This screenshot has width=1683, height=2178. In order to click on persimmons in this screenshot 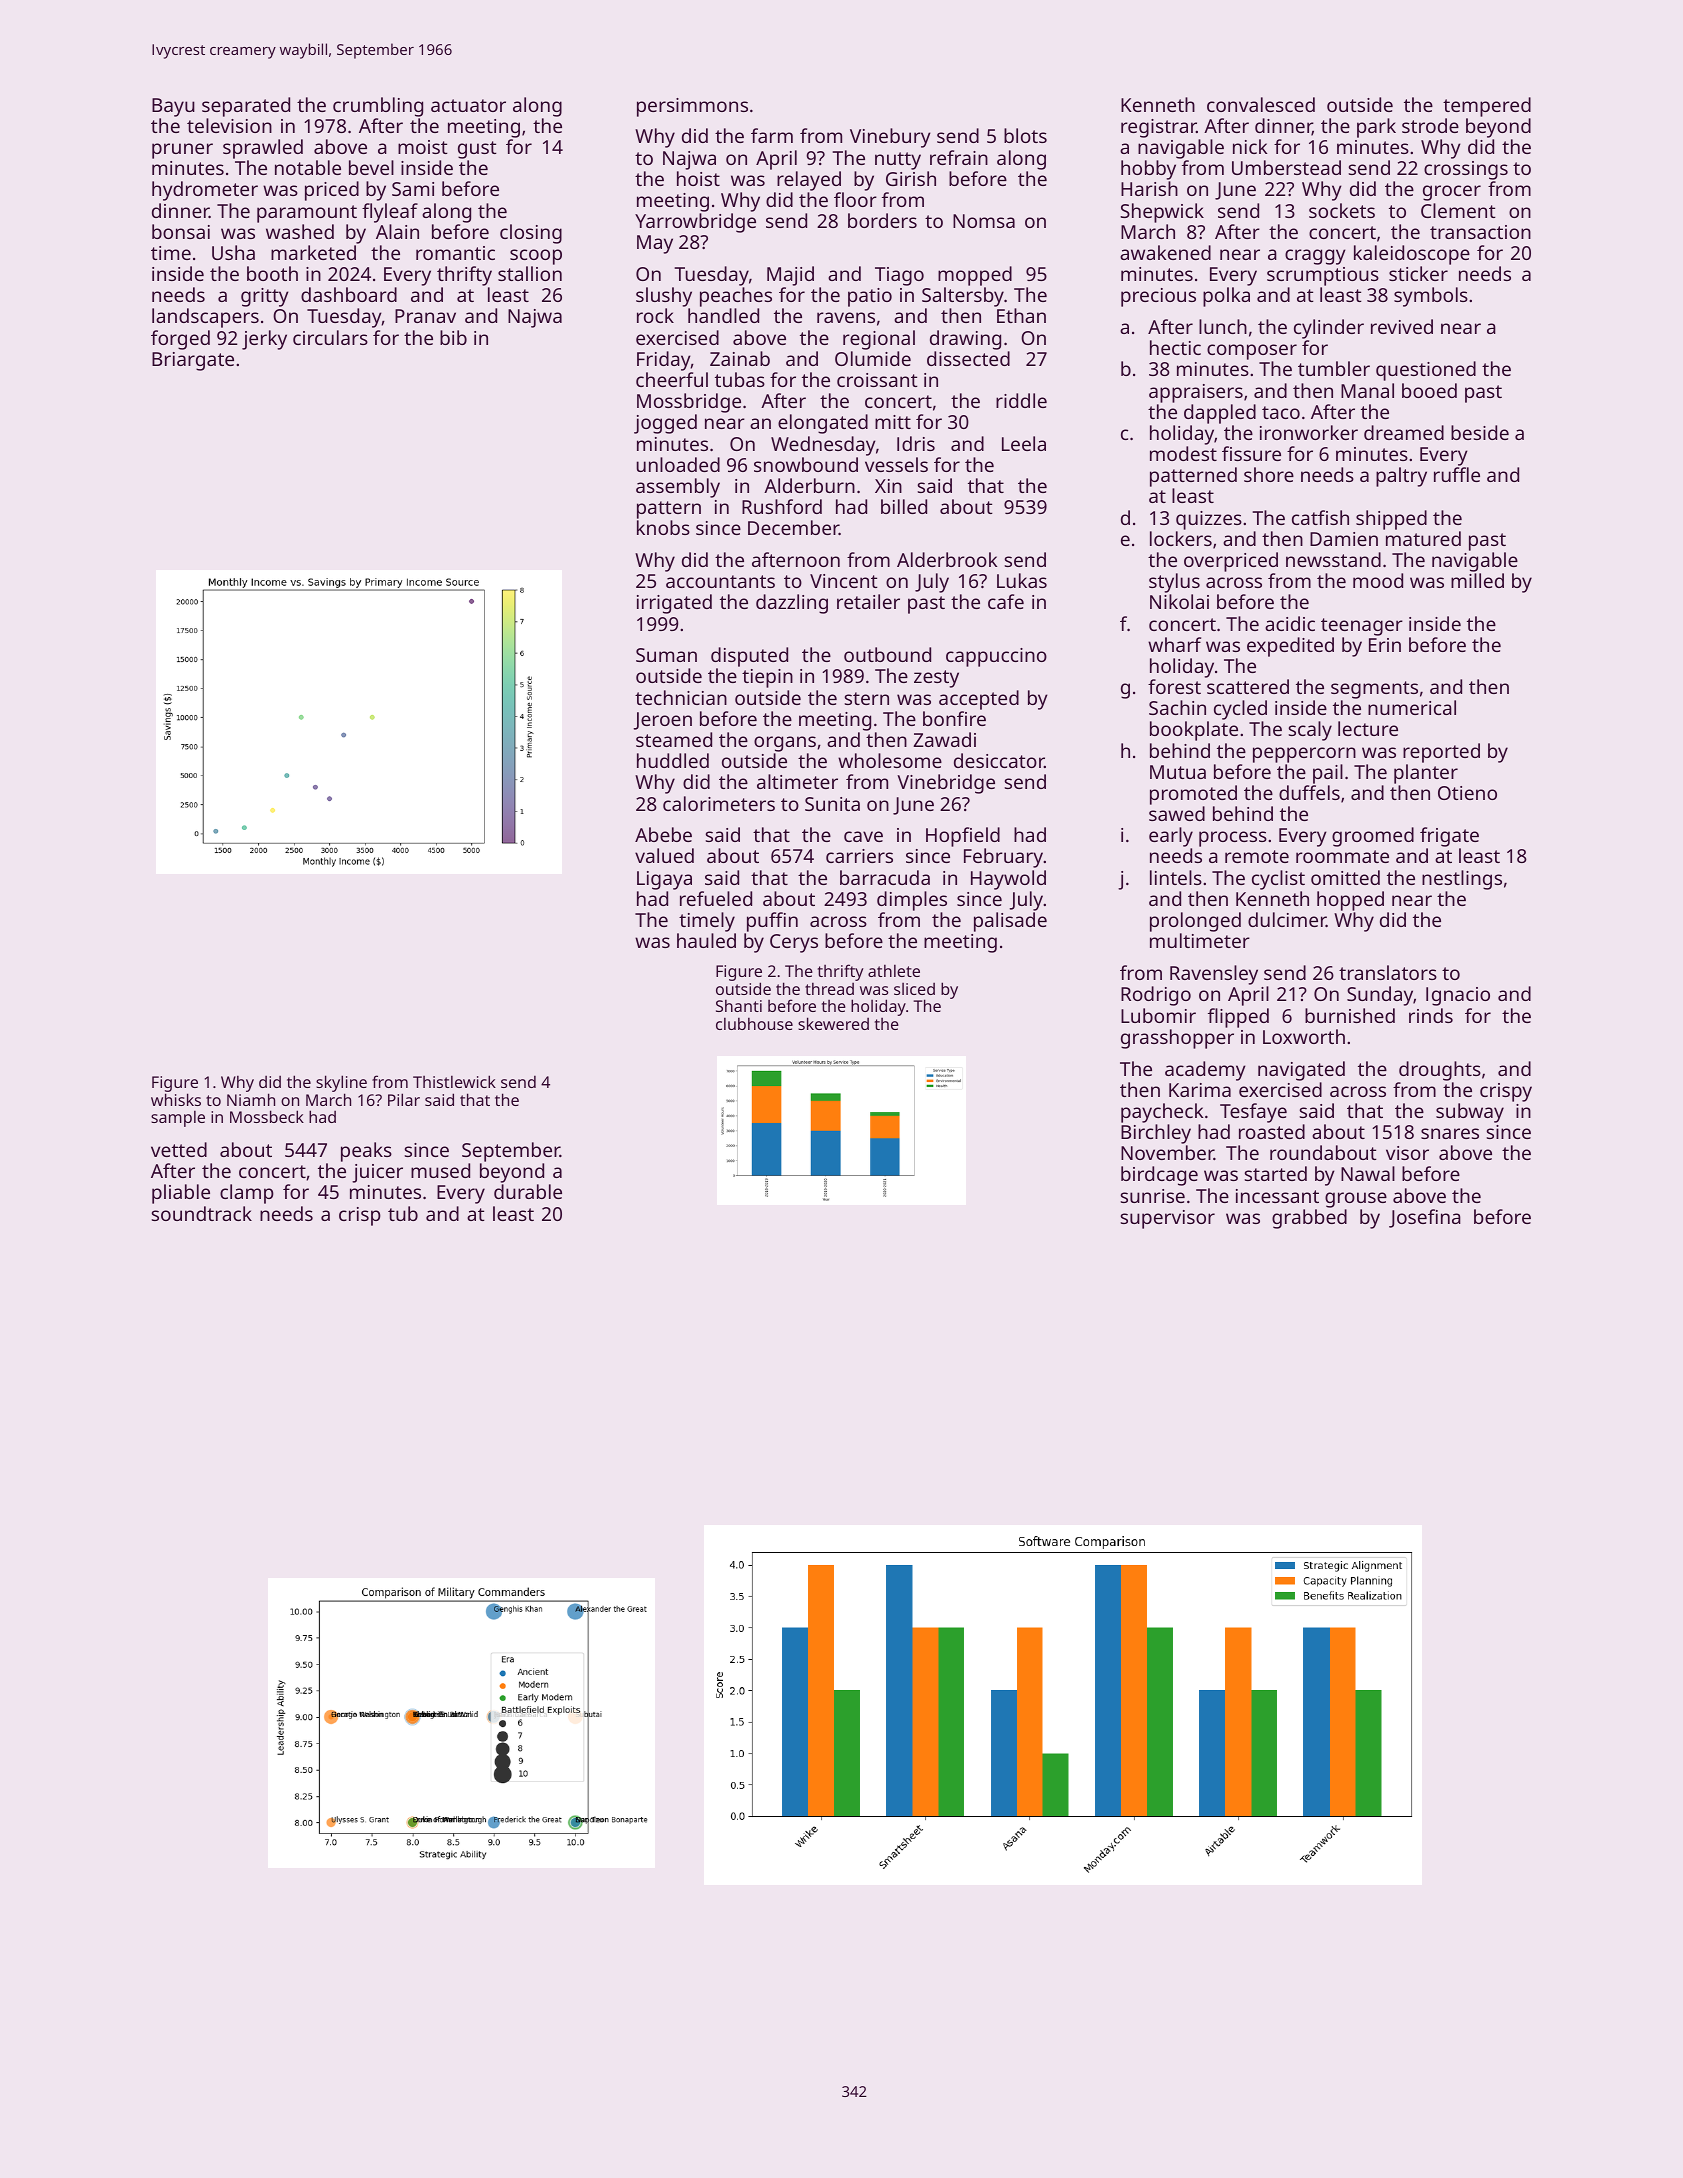, I will do `click(692, 107)`.
